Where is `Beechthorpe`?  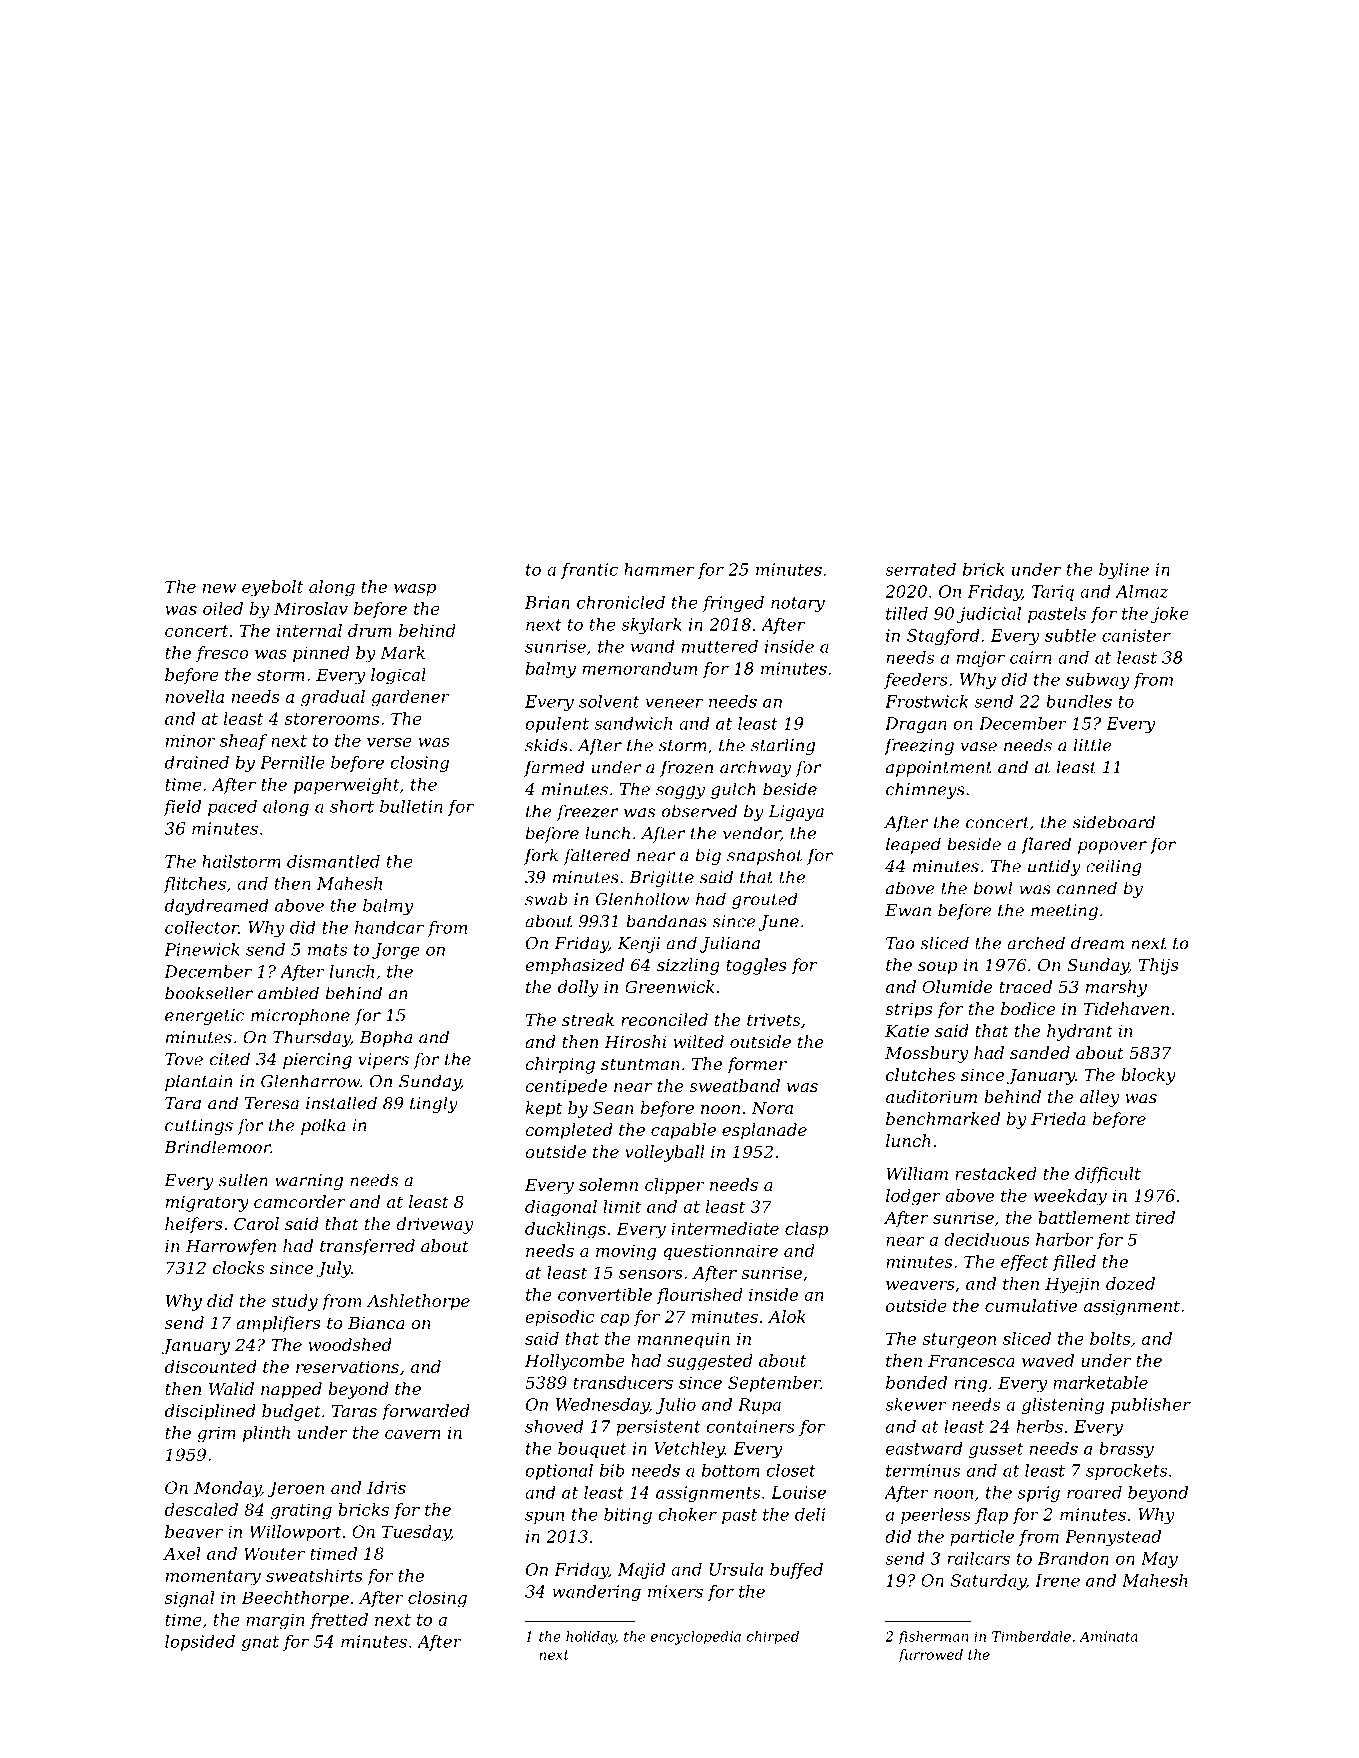
Beechthorpe is located at coordinates (295, 1599).
